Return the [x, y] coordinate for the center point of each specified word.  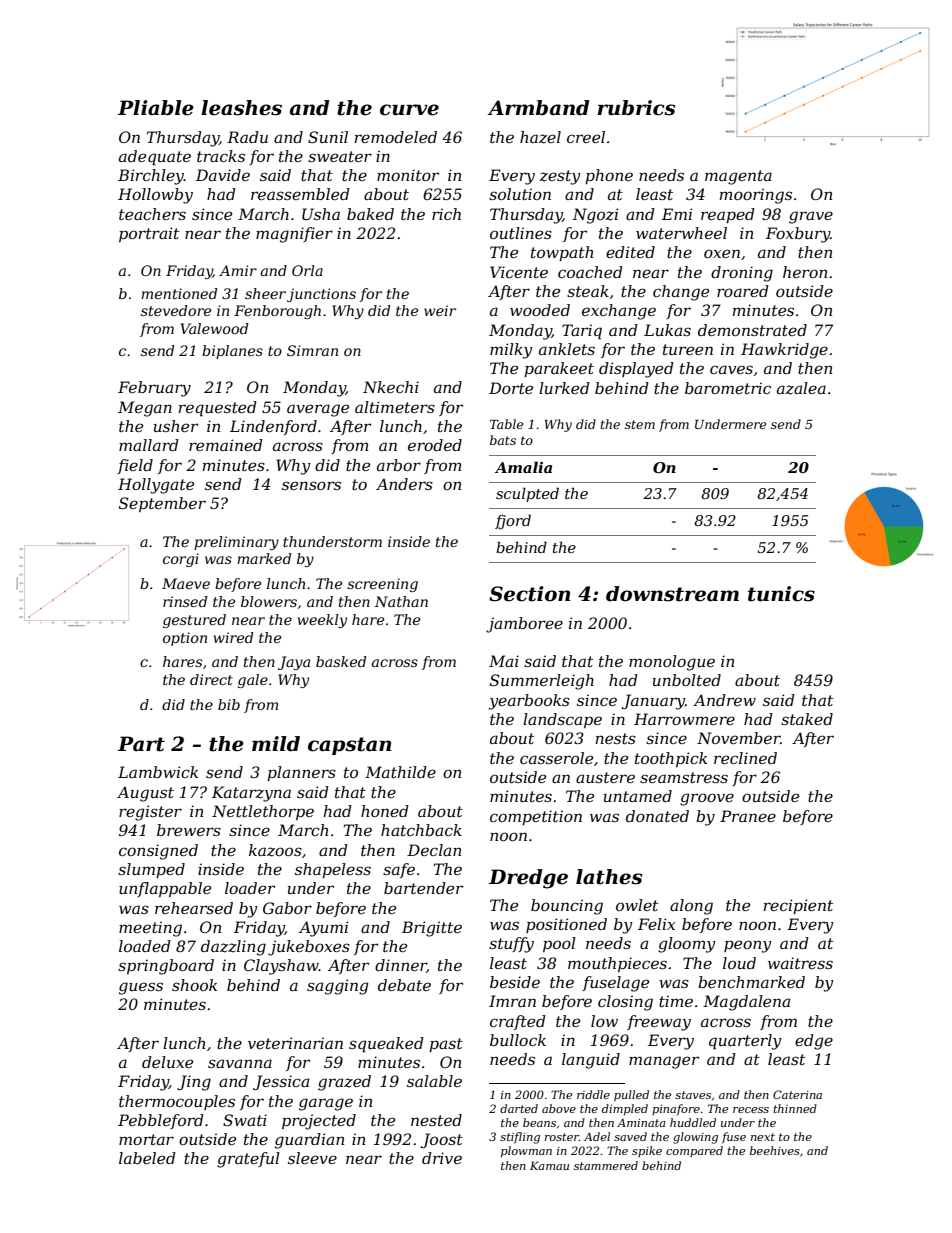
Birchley [151, 177]
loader [250, 888]
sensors [311, 485]
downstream [672, 594]
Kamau [549, 1165]
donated [657, 816]
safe [399, 870]
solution [520, 194]
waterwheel [681, 233]
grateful [248, 1160]
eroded [435, 445]
